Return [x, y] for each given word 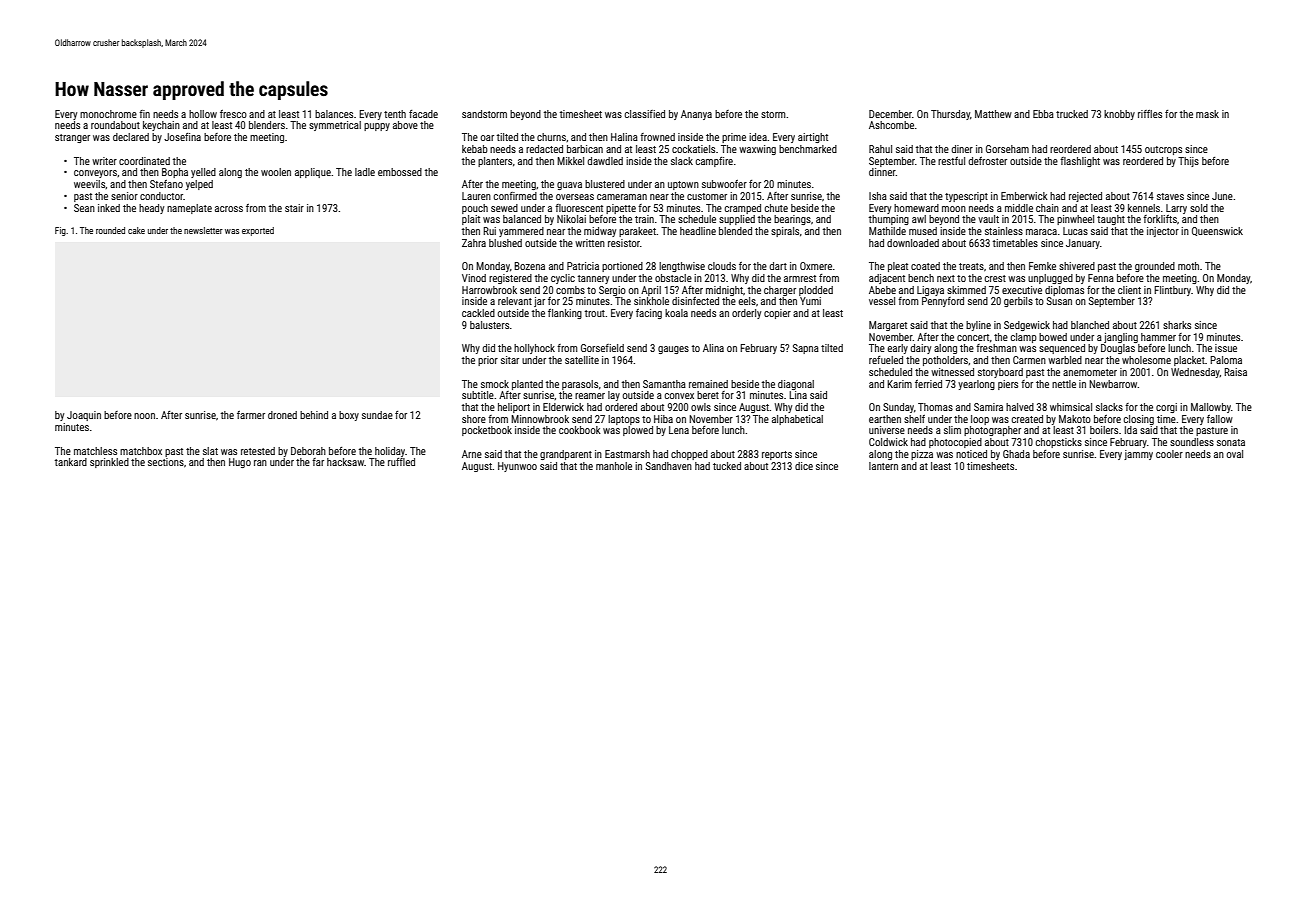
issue [1226, 348]
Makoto [1075, 419]
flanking [565, 314]
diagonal [796, 385]
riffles [1150, 114]
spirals [785, 232]
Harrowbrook [489, 290]
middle [1019, 208]
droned [282, 415]
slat [210, 451]
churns [551, 137]
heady [151, 209]
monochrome [108, 114]
